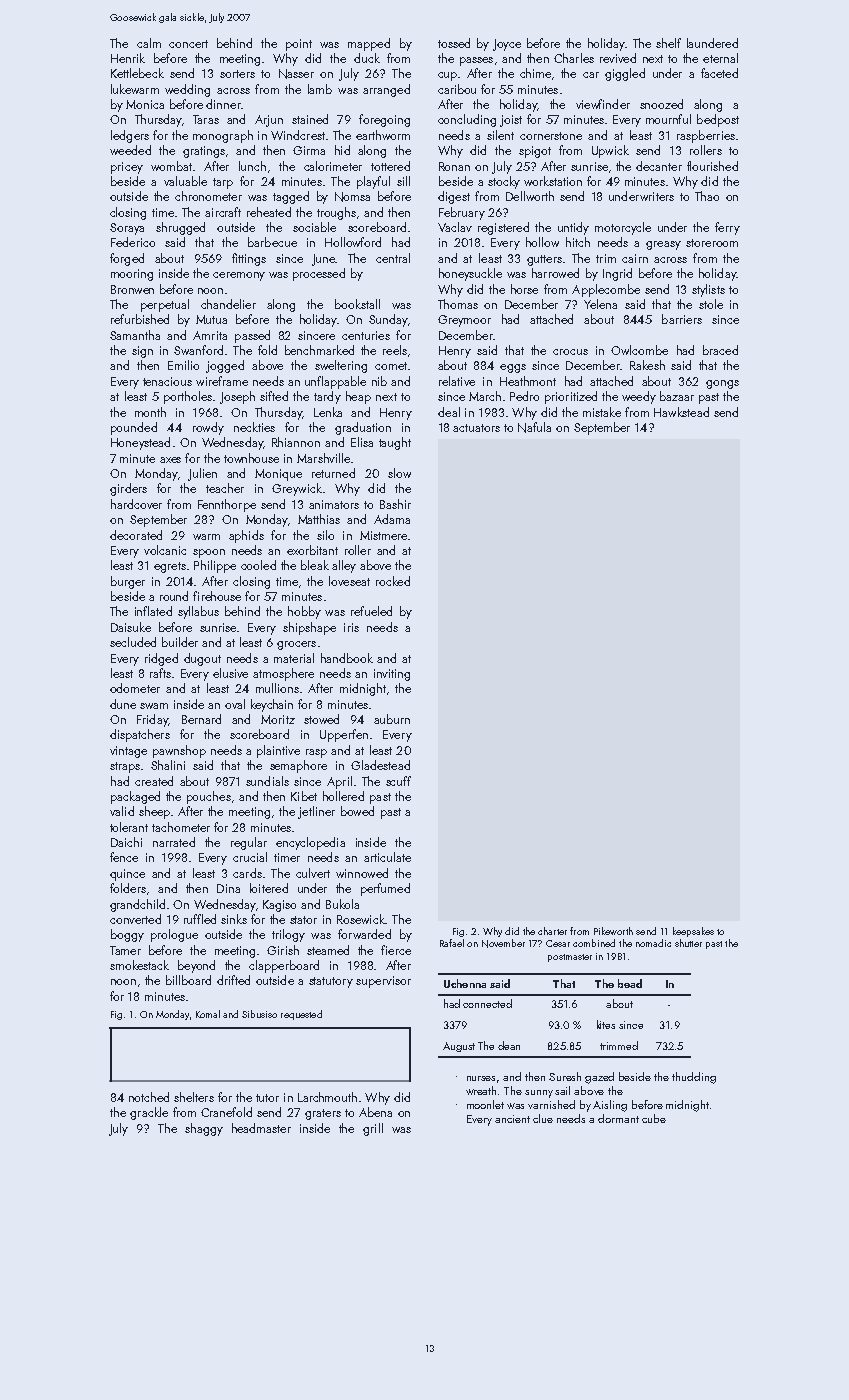 The height and width of the document is (1400, 849). What do you see at coordinates (383, 135) in the document?
I see `earthworm` at bounding box center [383, 135].
